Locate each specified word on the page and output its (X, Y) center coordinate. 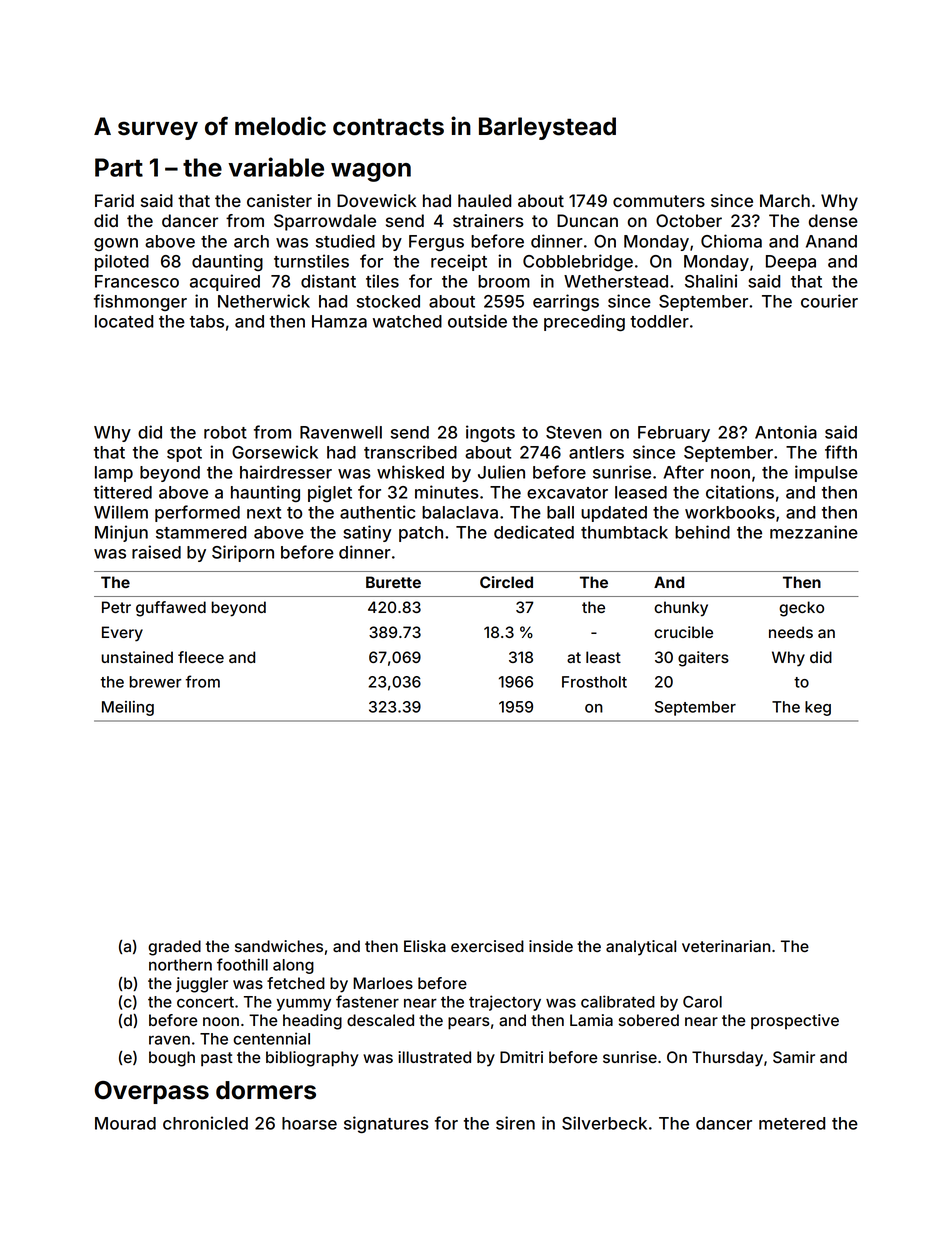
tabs (207, 321)
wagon (371, 172)
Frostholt (594, 682)
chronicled (205, 1123)
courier (829, 301)
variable (276, 167)
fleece (201, 657)
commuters (659, 201)
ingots (490, 433)
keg (818, 708)
